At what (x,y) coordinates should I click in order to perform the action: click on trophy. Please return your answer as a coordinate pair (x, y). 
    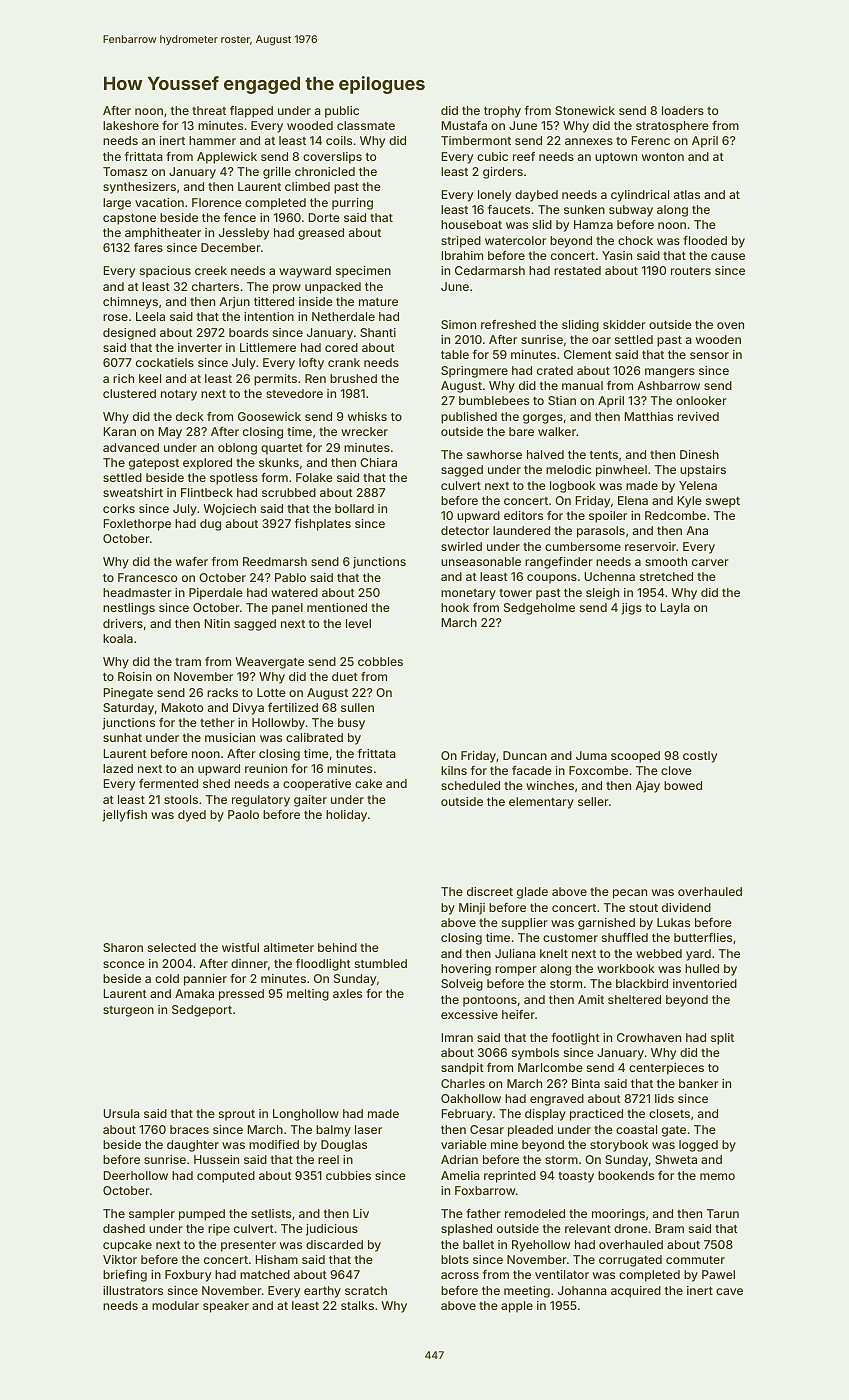
    Looking at the image, I should click on (502, 112).
